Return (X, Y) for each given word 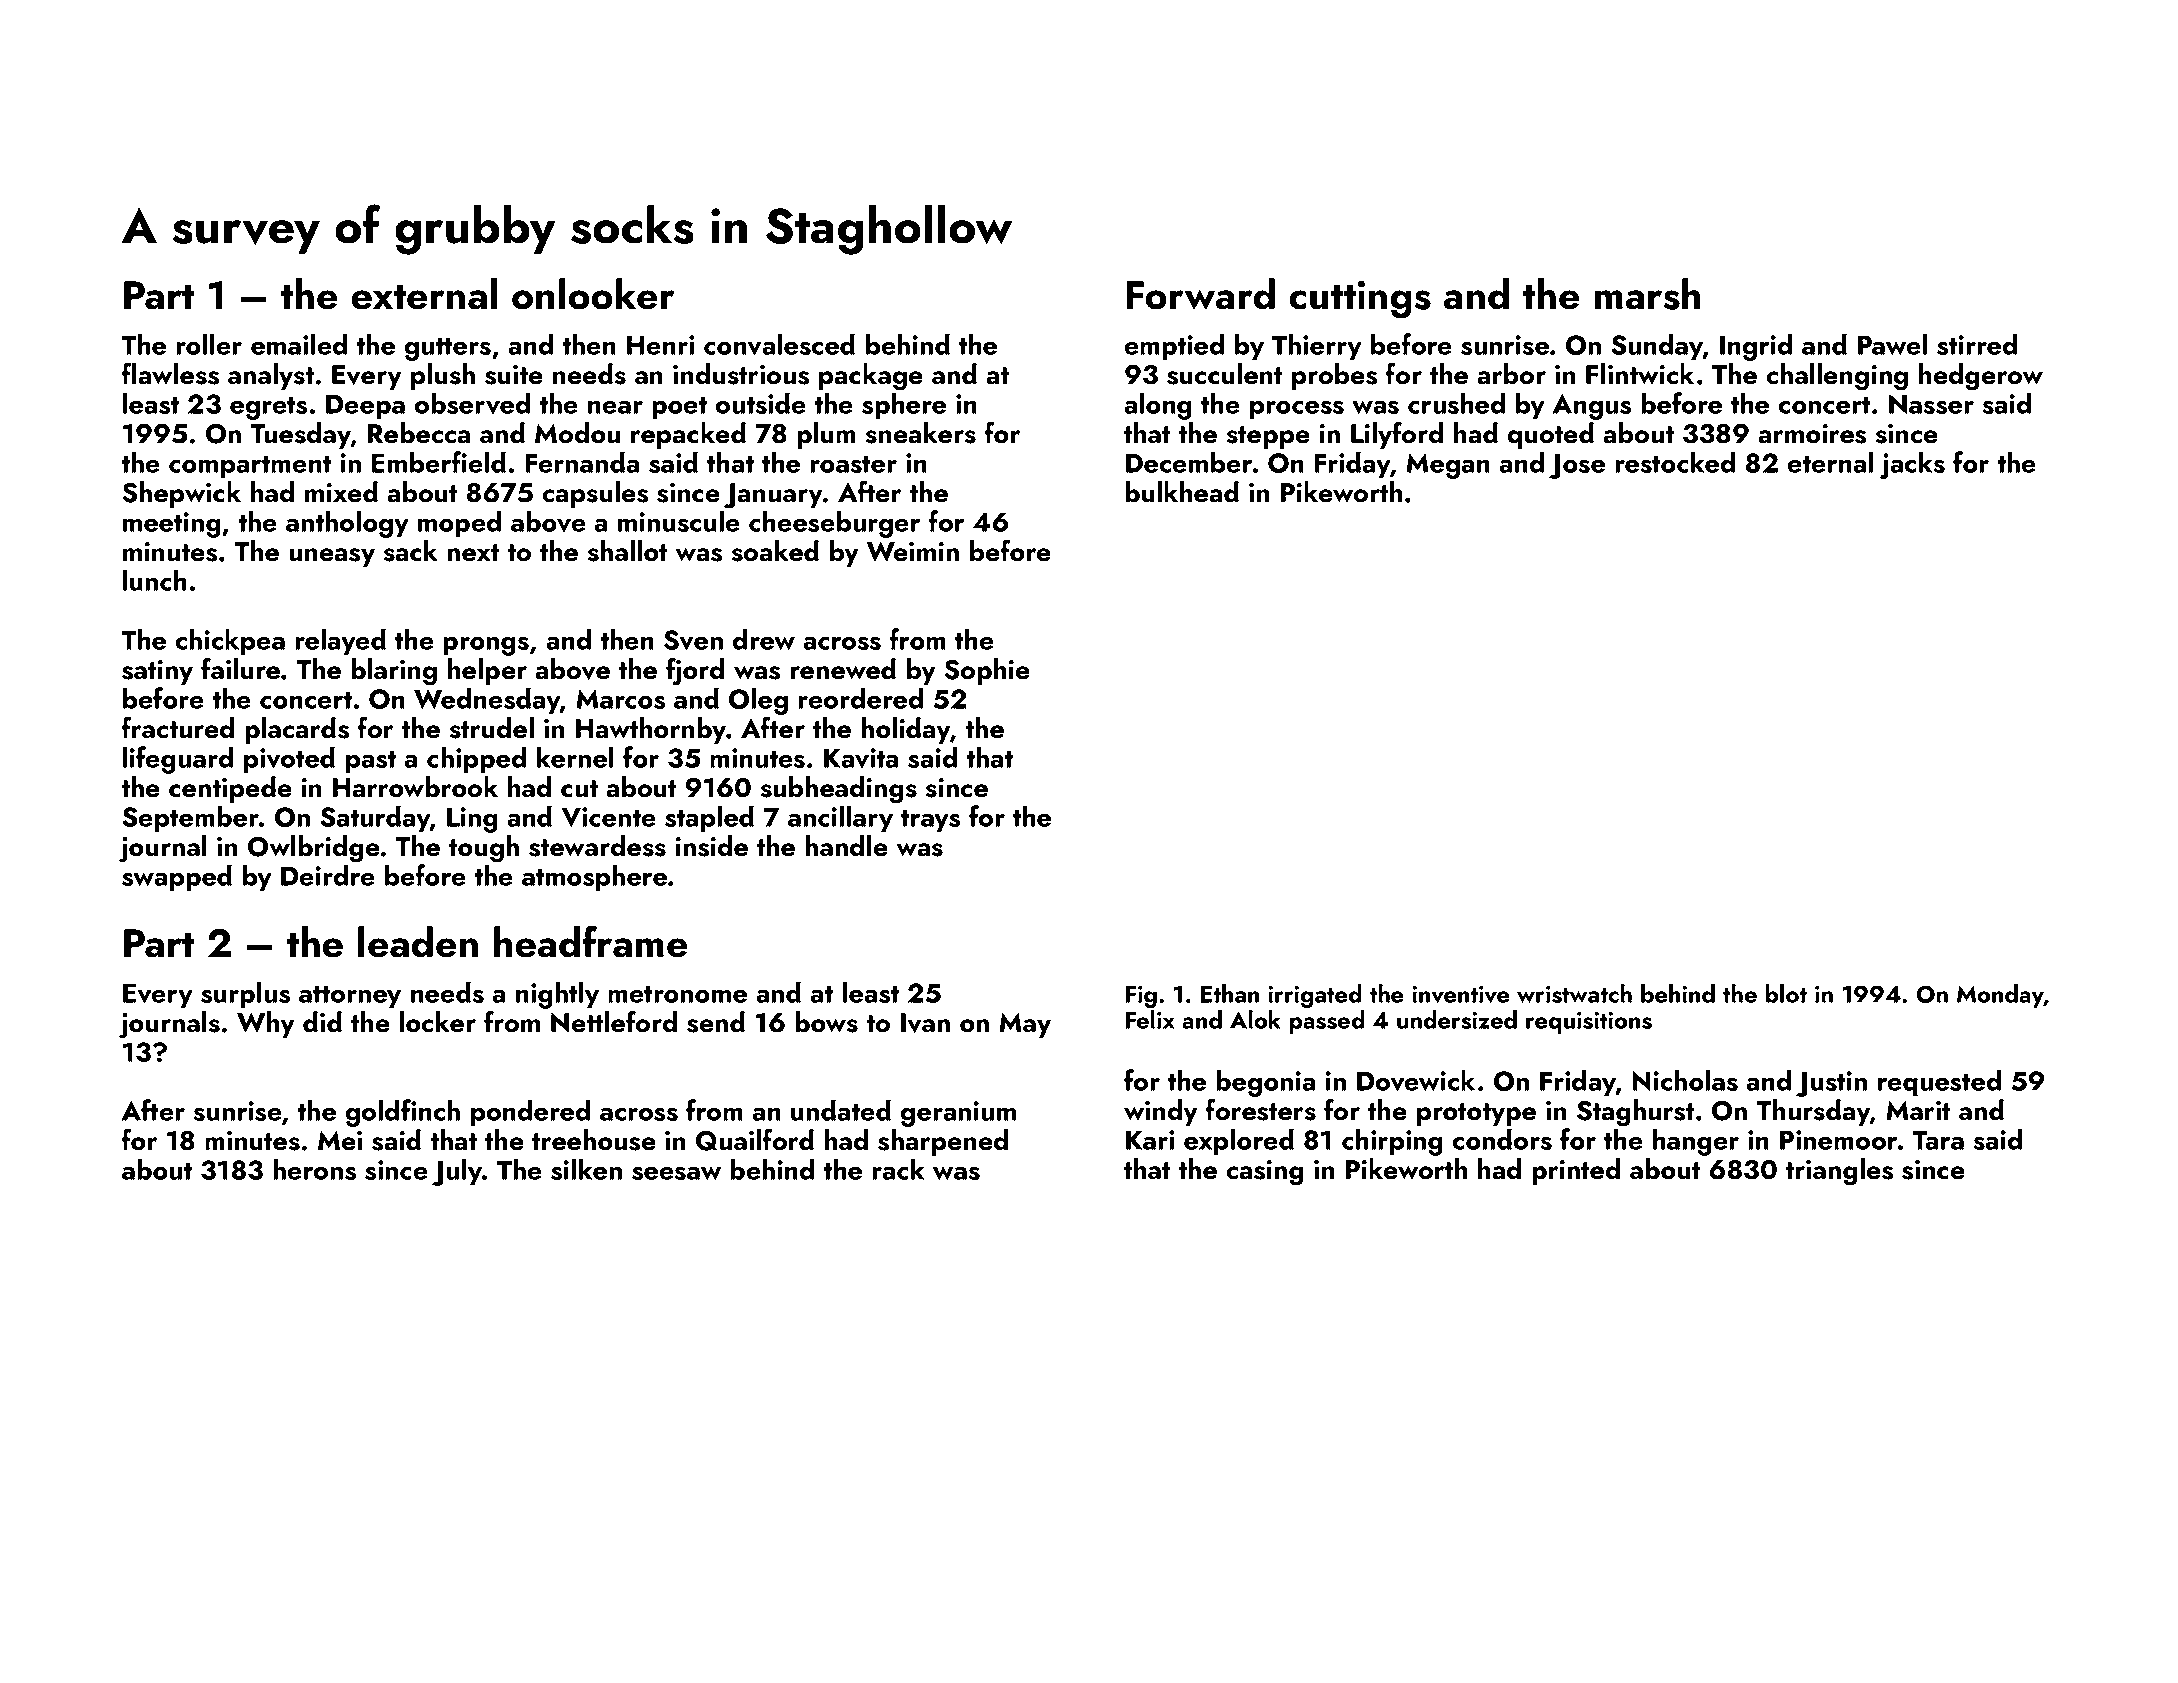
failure (240, 668)
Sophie (987, 671)
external (424, 294)
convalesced (779, 344)
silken (586, 1169)
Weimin (913, 552)
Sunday (1657, 347)
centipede (230, 789)
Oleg (758, 701)
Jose (1577, 466)
